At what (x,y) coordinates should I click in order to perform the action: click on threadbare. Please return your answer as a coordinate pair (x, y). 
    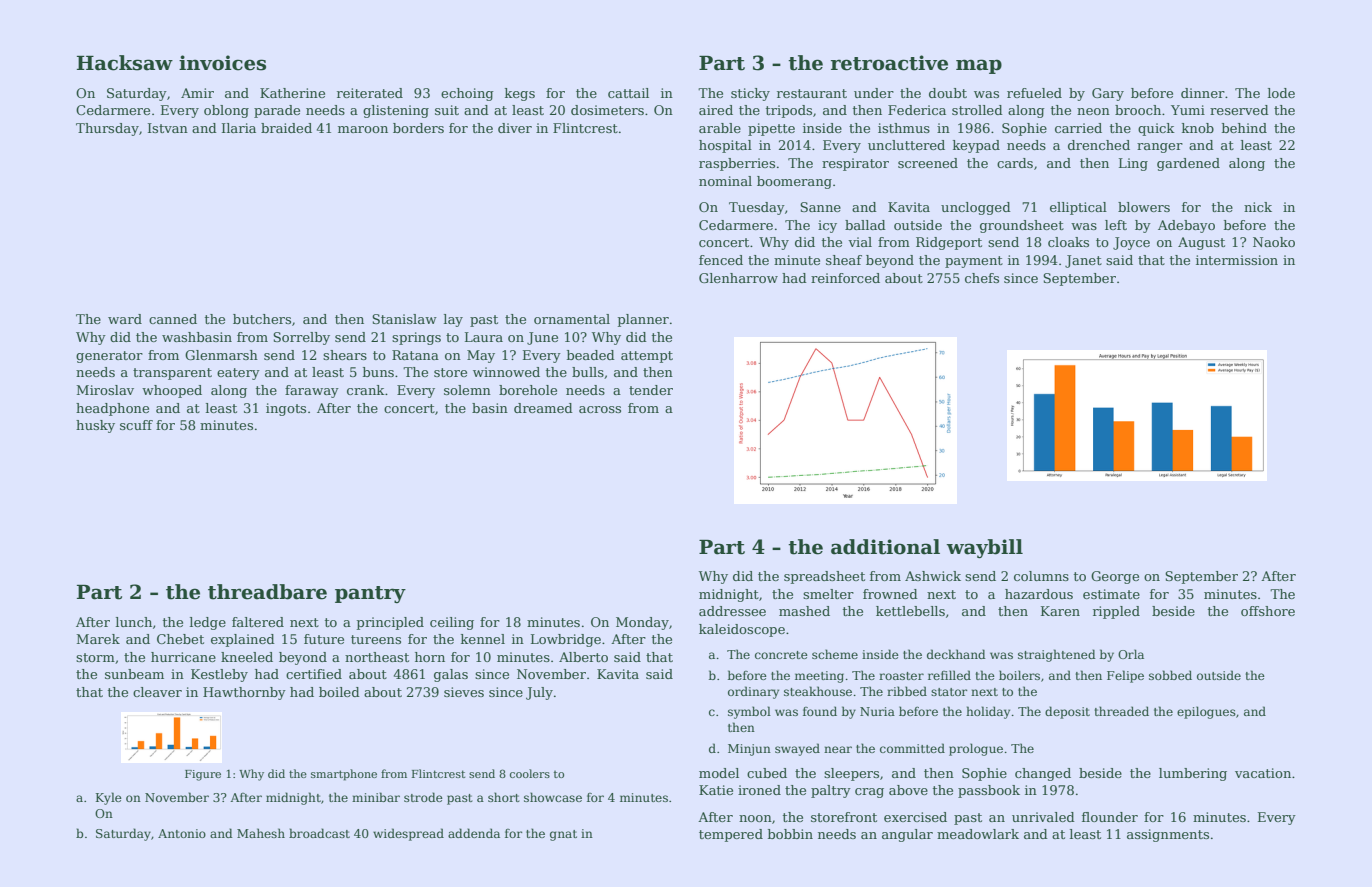
    Looking at the image, I should click on (267, 592).
